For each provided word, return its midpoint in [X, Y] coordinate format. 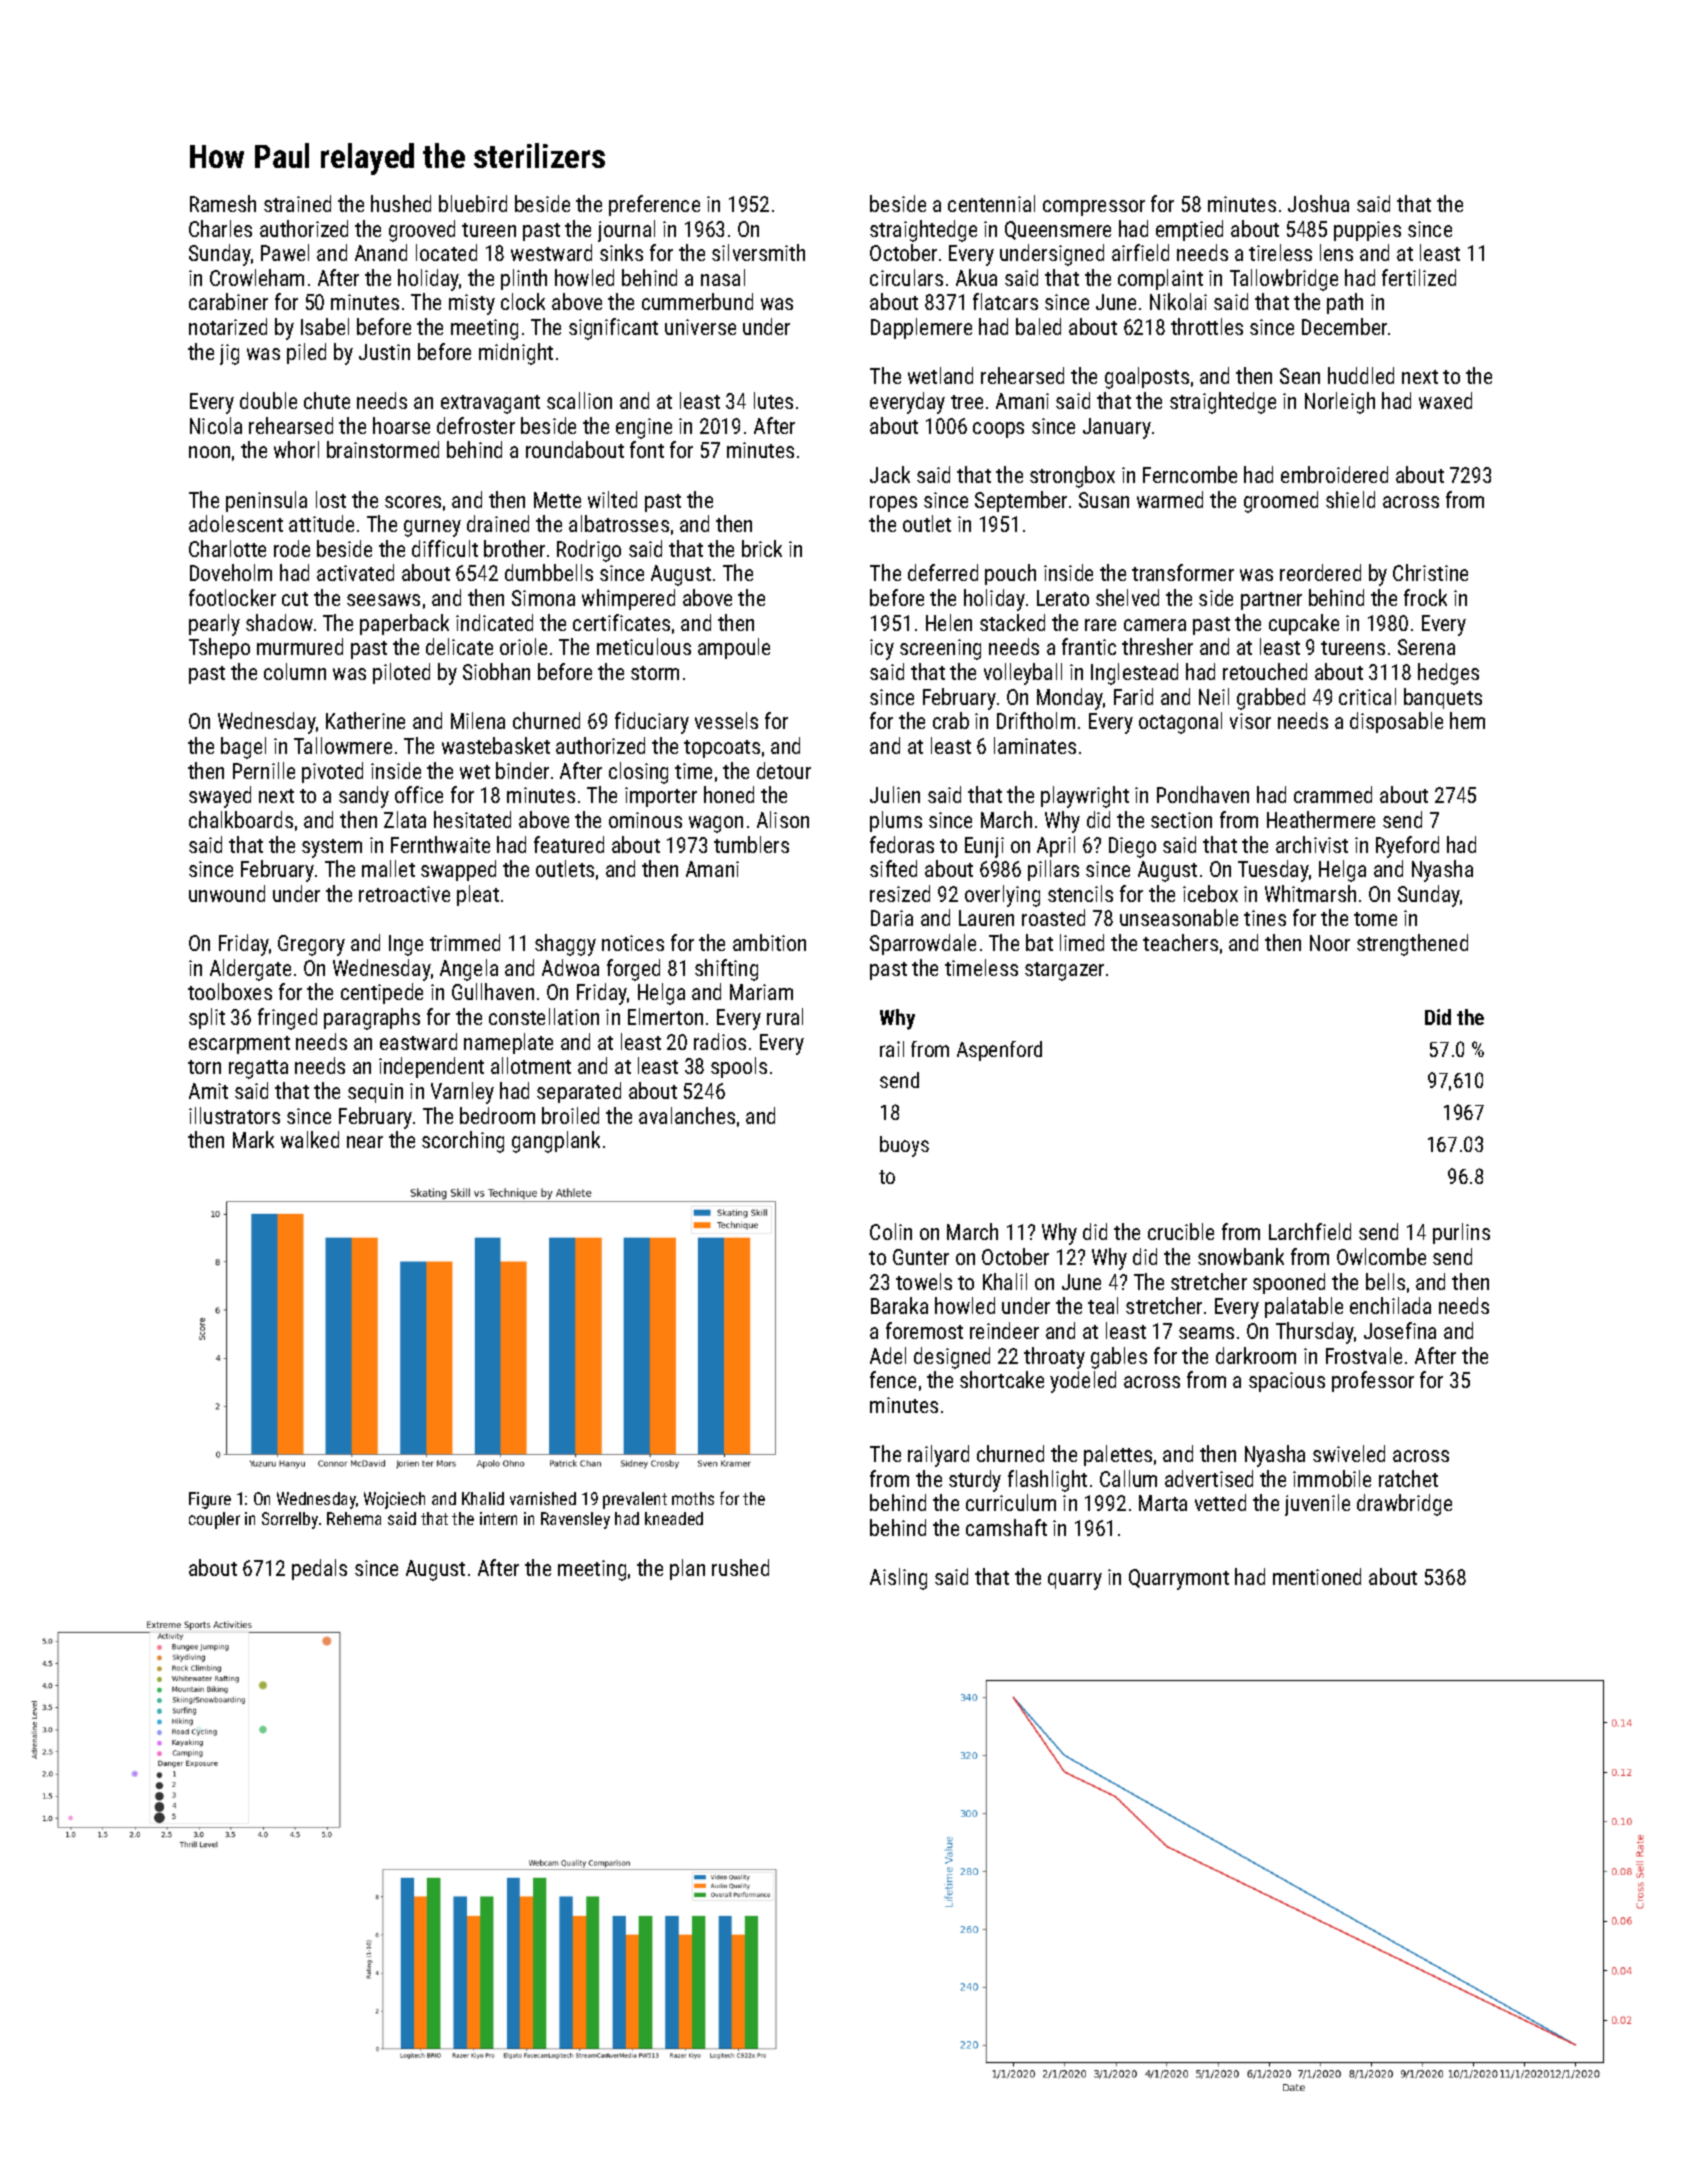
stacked [1012, 622]
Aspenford [999, 1051]
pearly [214, 625]
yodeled [1083, 1382]
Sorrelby [290, 1520]
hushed [401, 203]
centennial [991, 203]
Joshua [1318, 203]
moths [693, 1498]
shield [1350, 499]
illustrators [234, 1115]
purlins [1461, 1233]
